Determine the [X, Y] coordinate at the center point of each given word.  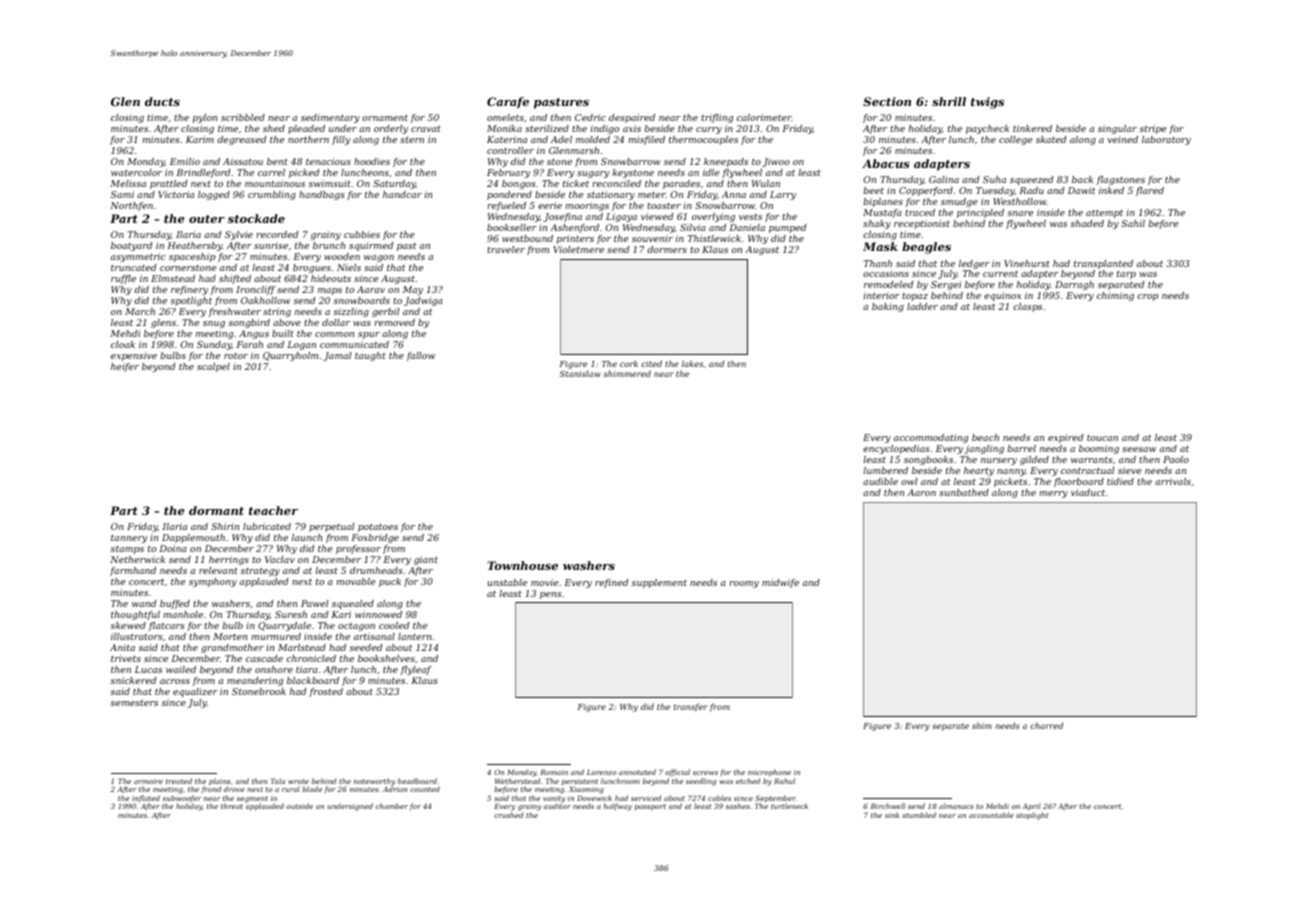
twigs [987, 103]
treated [179, 781]
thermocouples [703, 140]
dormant [216, 510]
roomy [744, 584]
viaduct [1088, 492]
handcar [402, 194]
